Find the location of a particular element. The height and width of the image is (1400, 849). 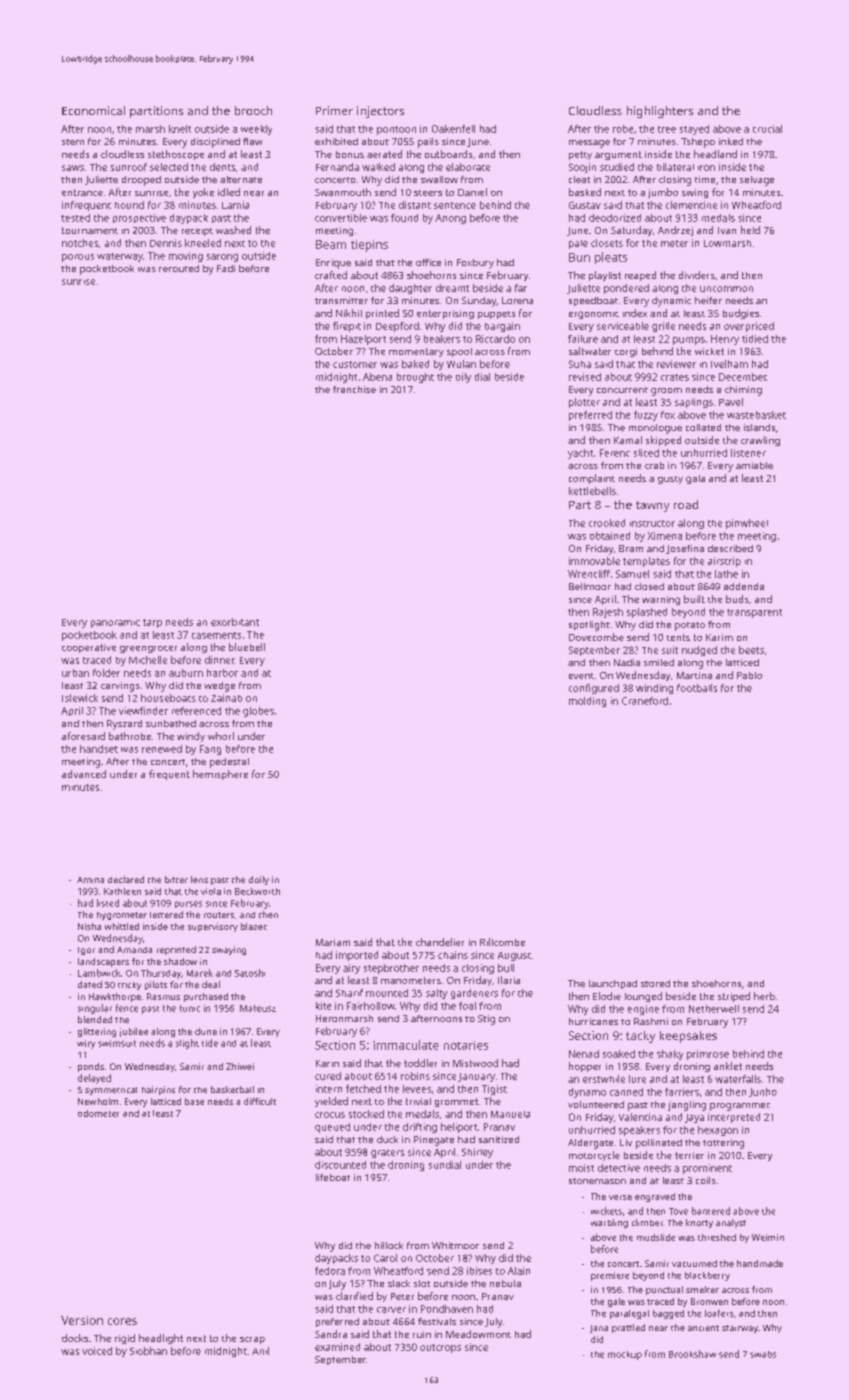

knelt is located at coordinates (180, 129).
